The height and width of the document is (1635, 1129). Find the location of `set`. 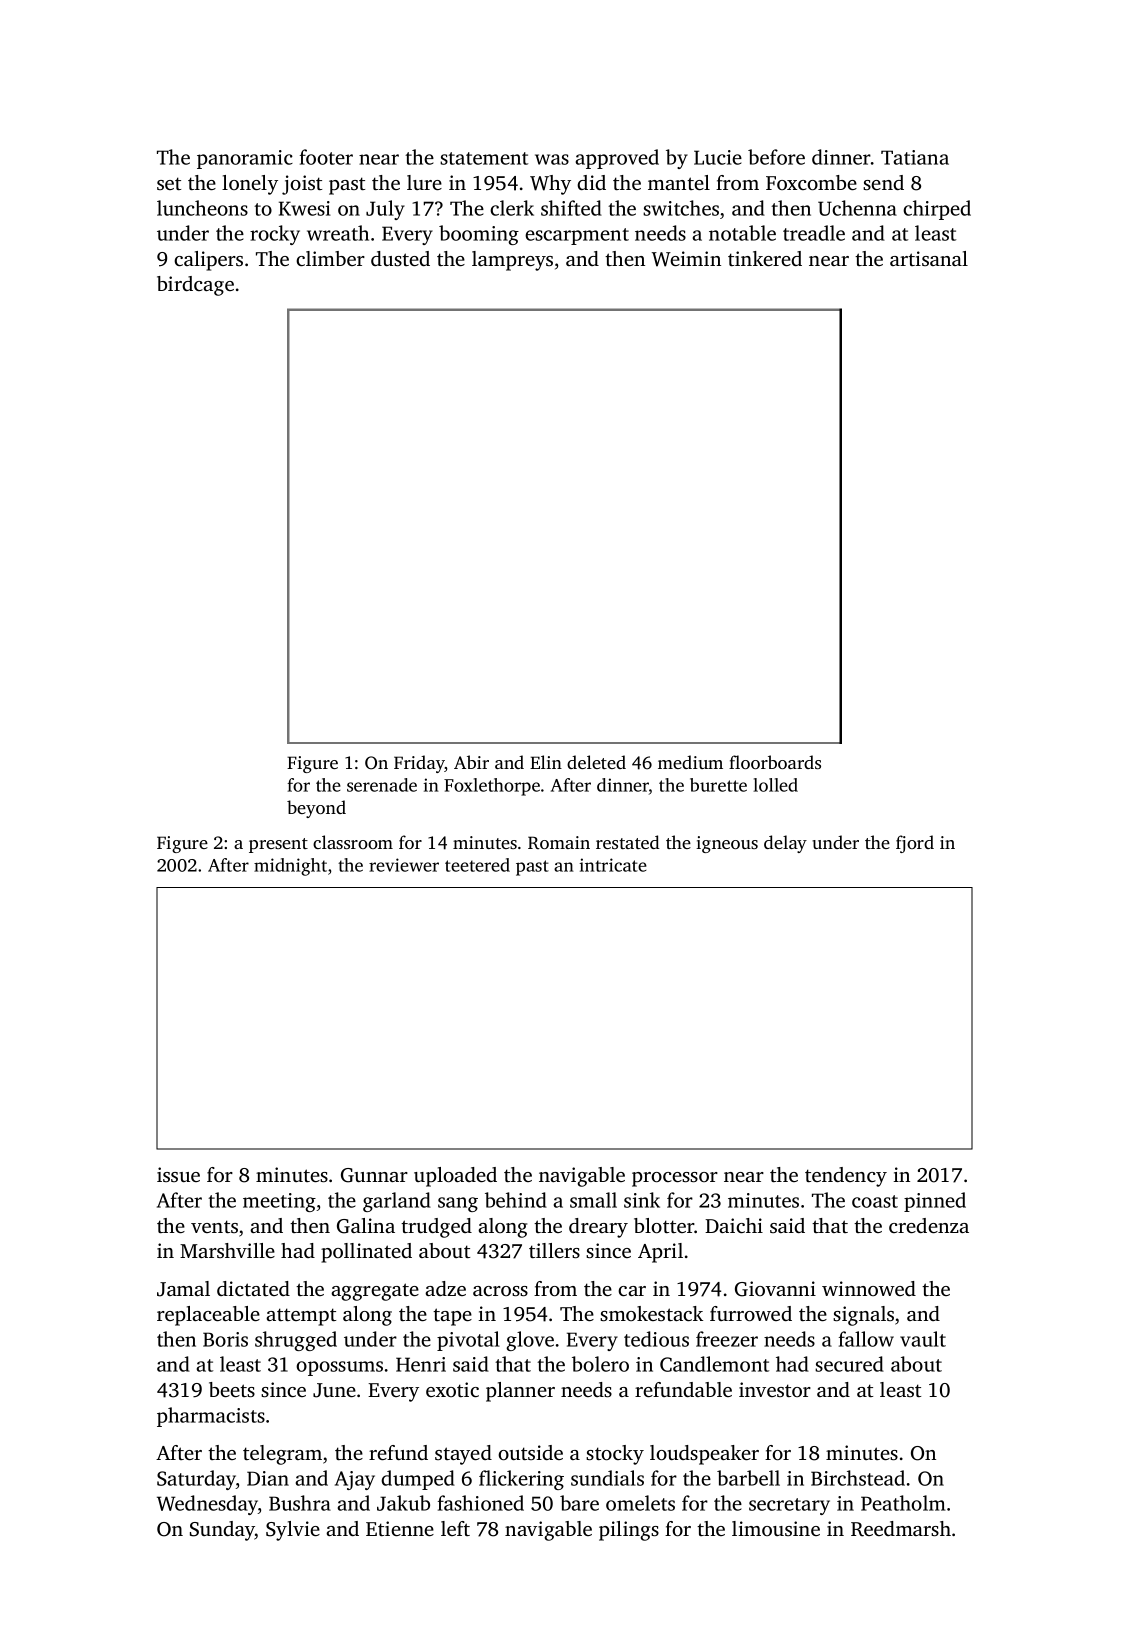

set is located at coordinates (169, 183).
